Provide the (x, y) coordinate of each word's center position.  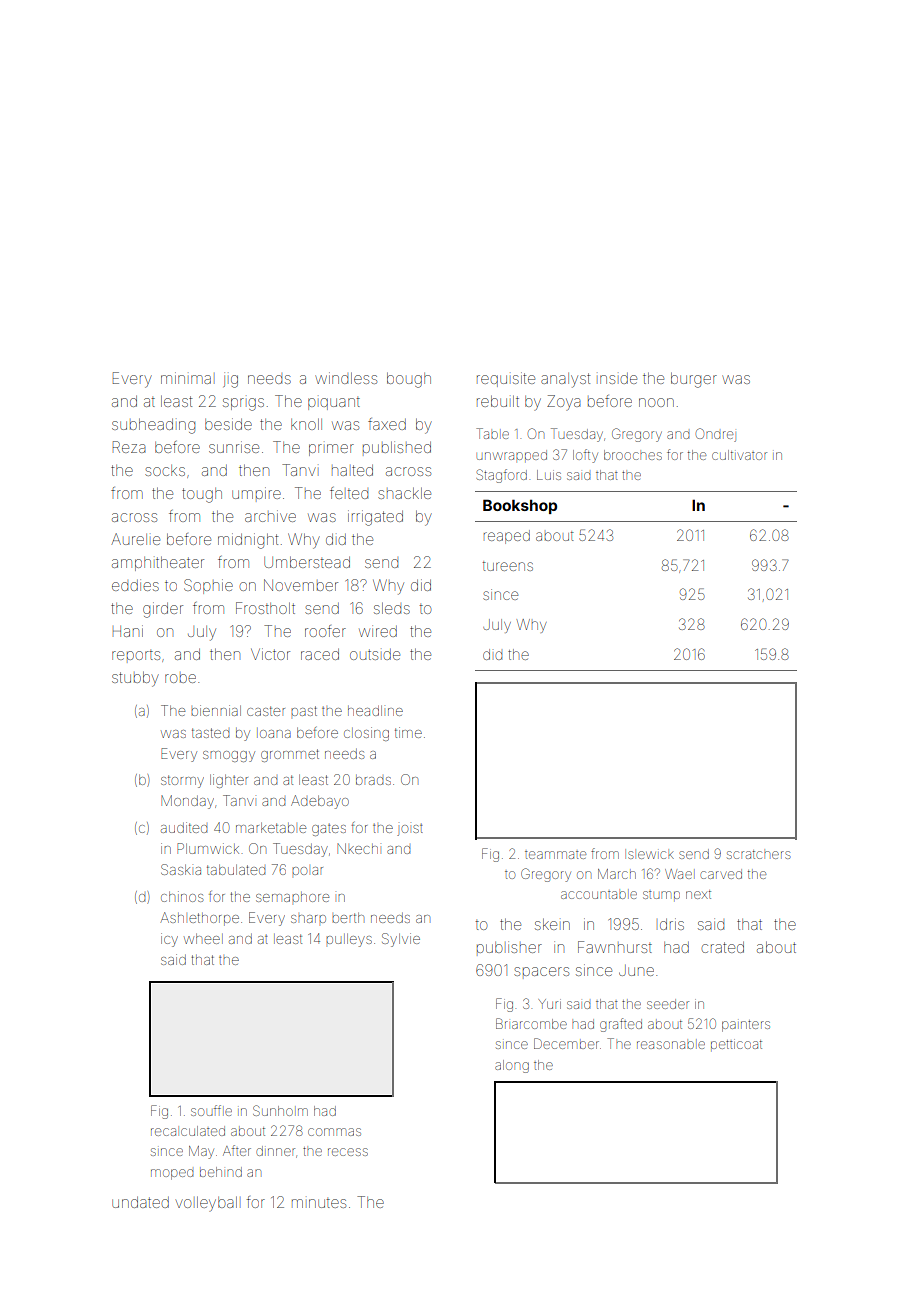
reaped (507, 537)
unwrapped (512, 455)
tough (202, 495)
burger (694, 380)
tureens (508, 566)
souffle (211, 1110)
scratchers (758, 854)
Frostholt (265, 608)
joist (410, 830)
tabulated (236, 869)
